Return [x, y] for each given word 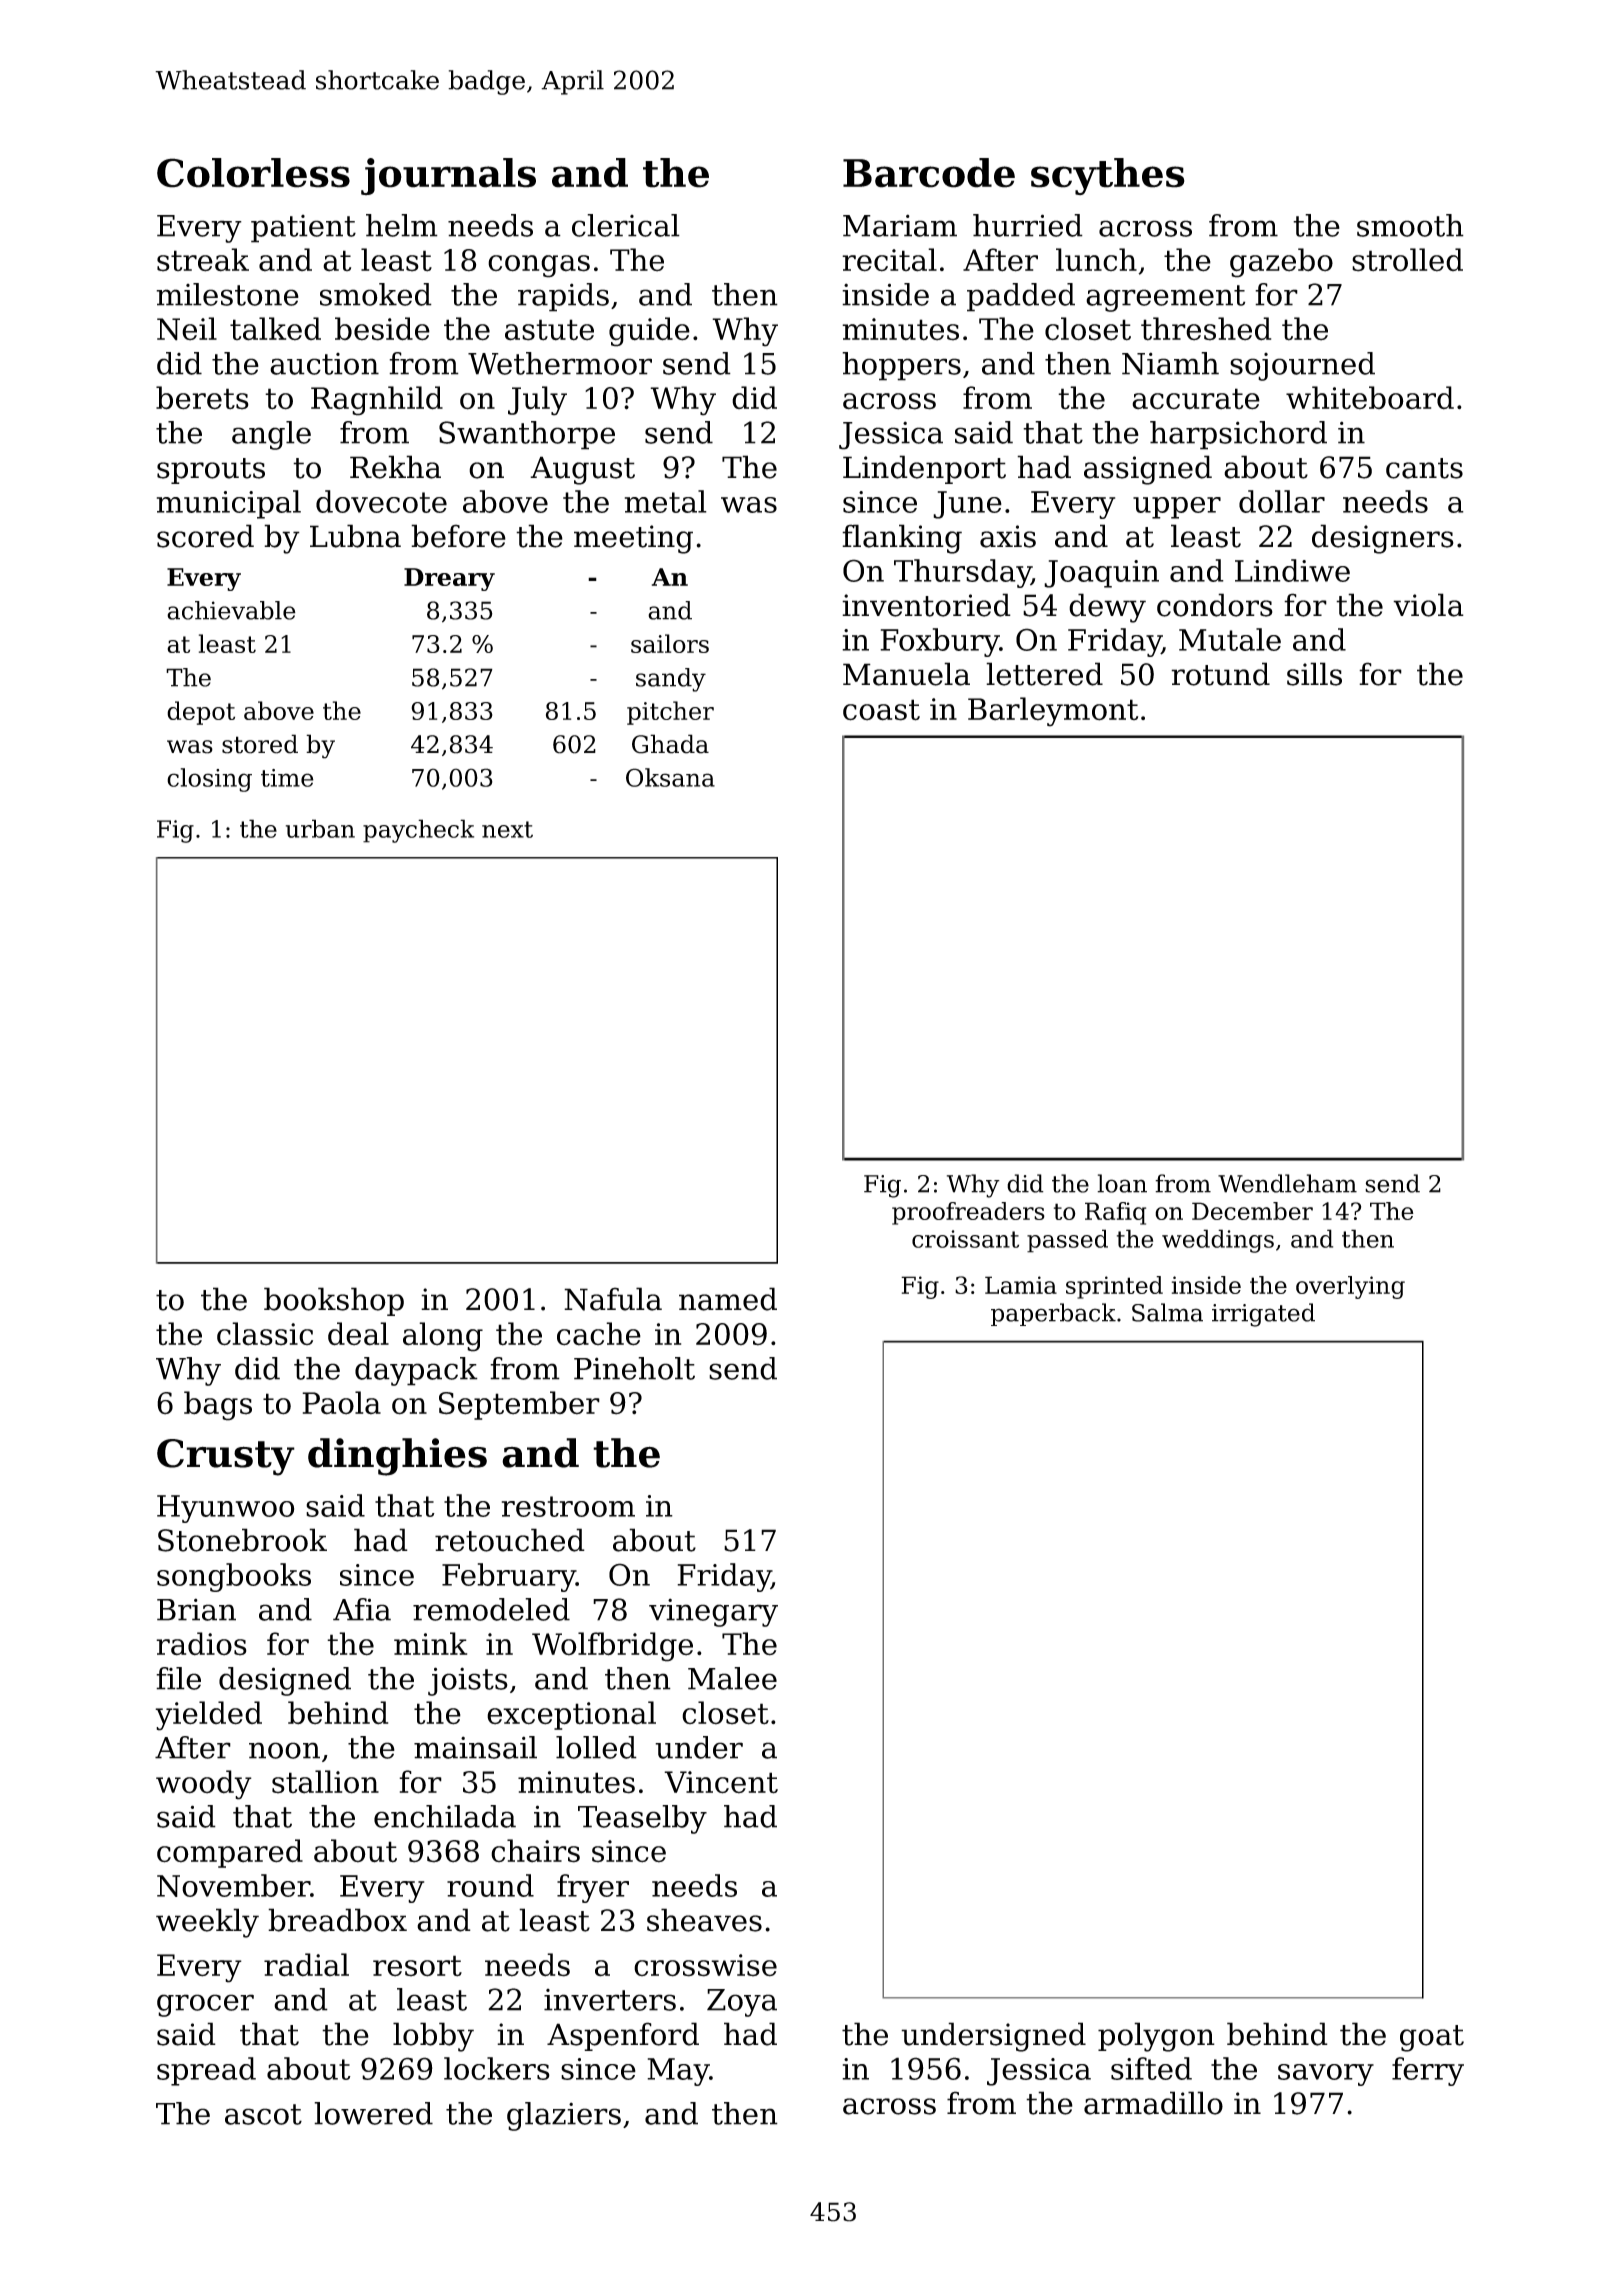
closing [209, 780]
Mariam [900, 225]
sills [1314, 674]
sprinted [1114, 1287]
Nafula [613, 1299]
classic [265, 1334]
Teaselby [642, 1819]
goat [1432, 2038]
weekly [207, 1923]
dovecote [381, 501]
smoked [376, 294]
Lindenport [924, 469]
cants [1424, 468]
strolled [1407, 260]
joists [468, 1681]
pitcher [670, 713]
